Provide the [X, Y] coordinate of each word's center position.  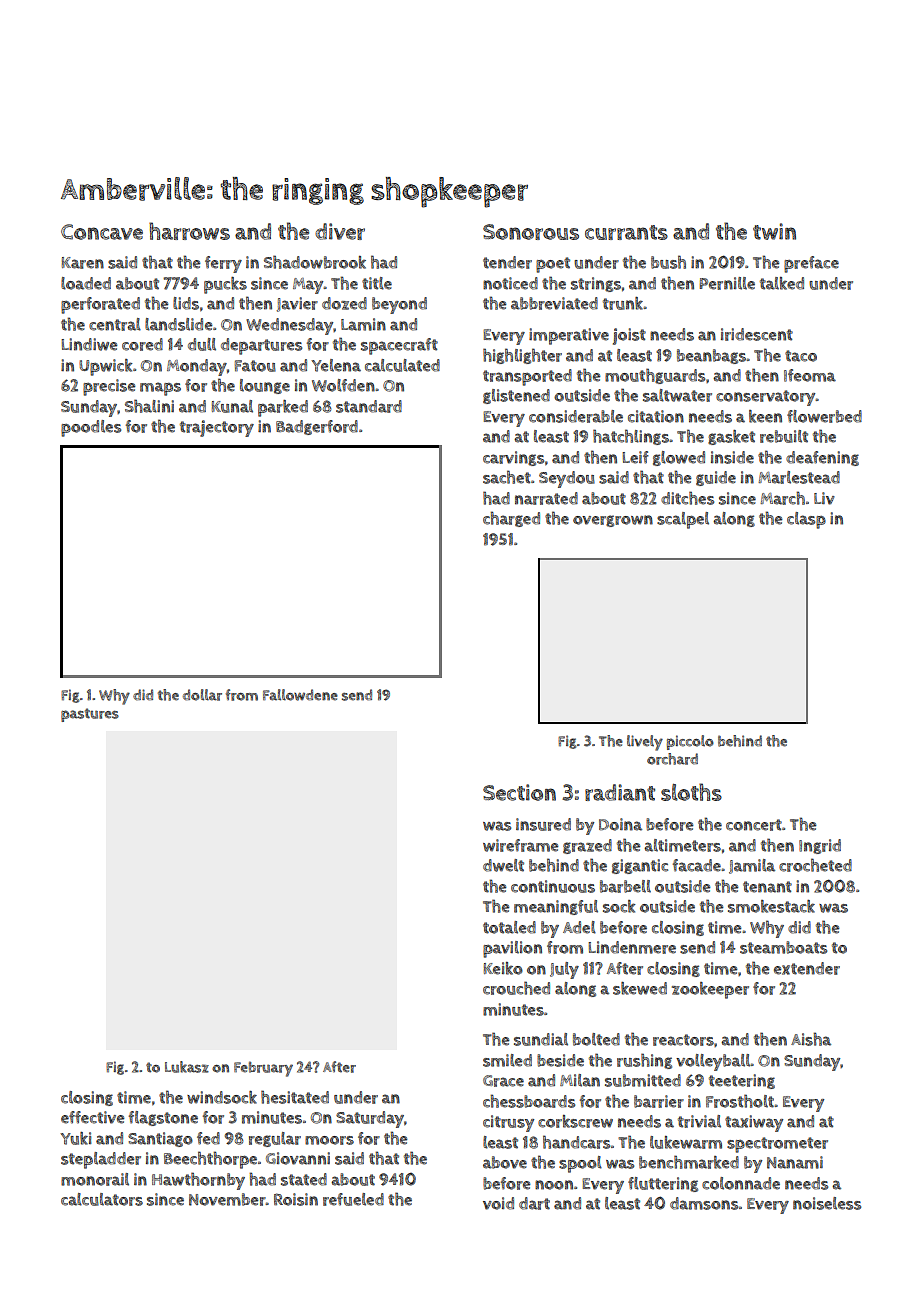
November [227, 1199]
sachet [507, 477]
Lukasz [187, 1067]
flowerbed [824, 416]
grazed [587, 846]
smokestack [771, 906]
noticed [510, 283]
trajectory [217, 428]
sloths [691, 792]
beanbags [712, 356]
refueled [353, 1199]
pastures [90, 715]
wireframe [521, 845]
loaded [86, 283]
